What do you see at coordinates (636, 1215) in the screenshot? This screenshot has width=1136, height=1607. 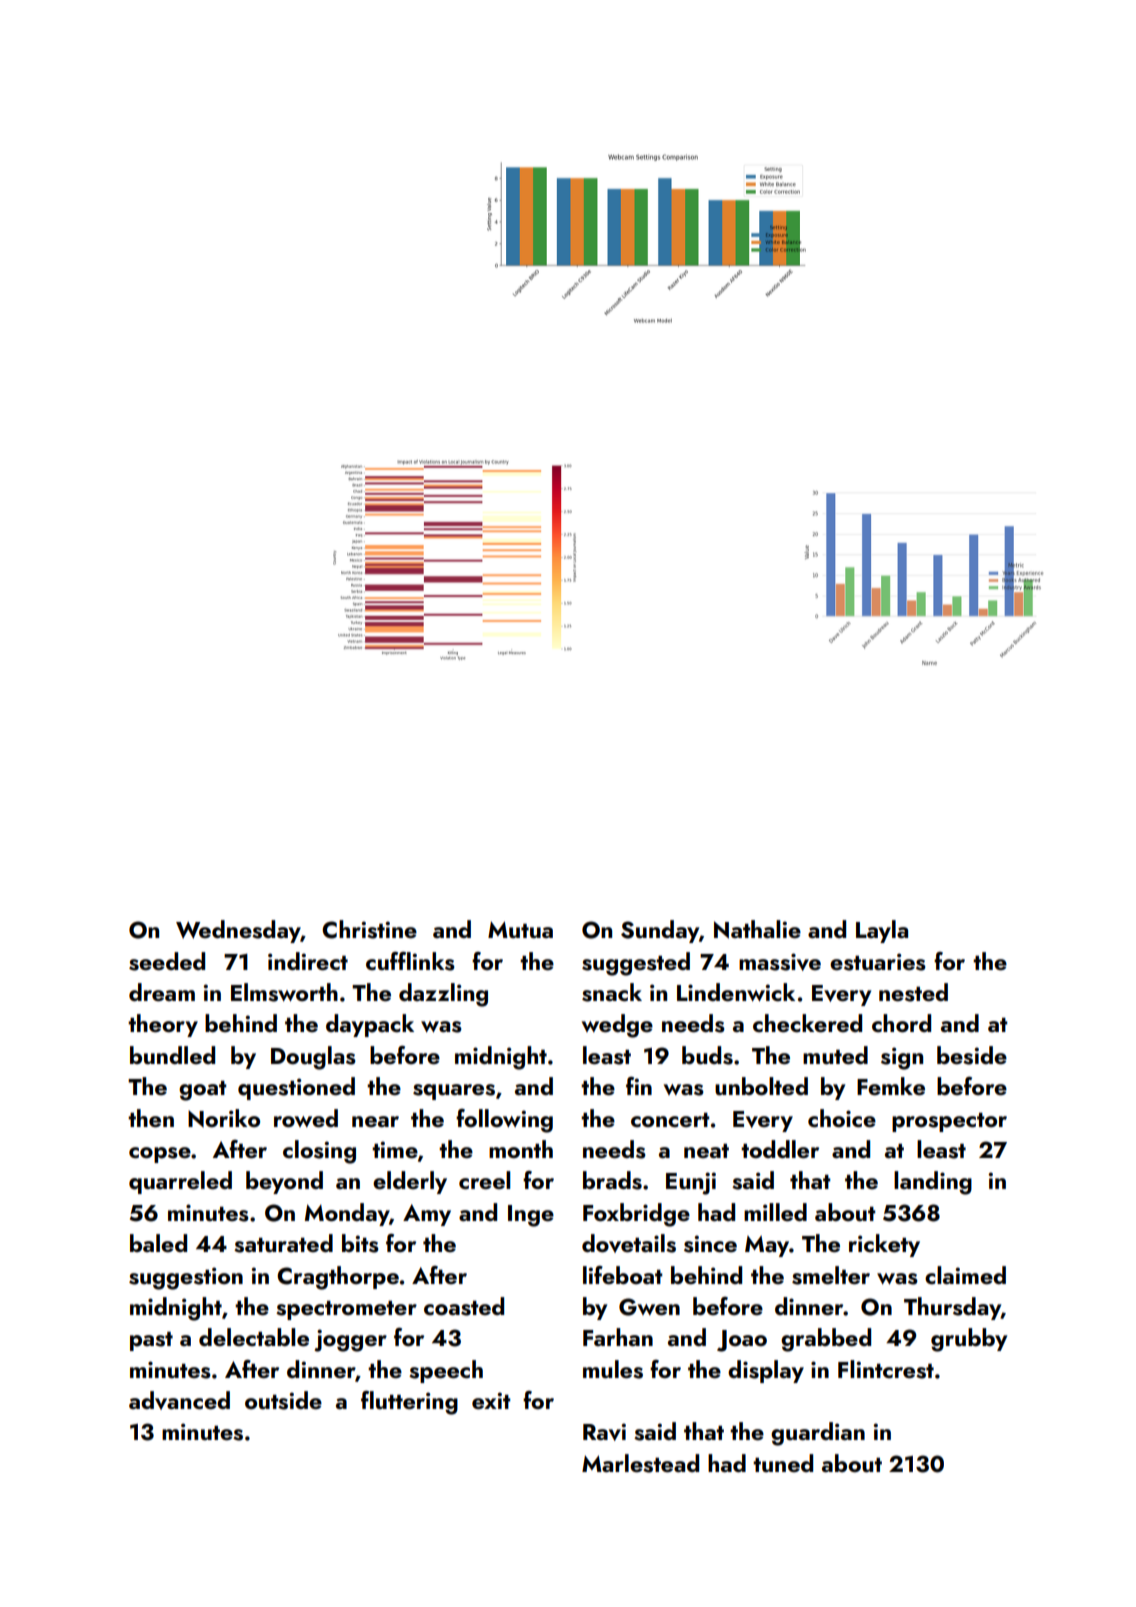 I see `Foxbridge` at bounding box center [636, 1215].
